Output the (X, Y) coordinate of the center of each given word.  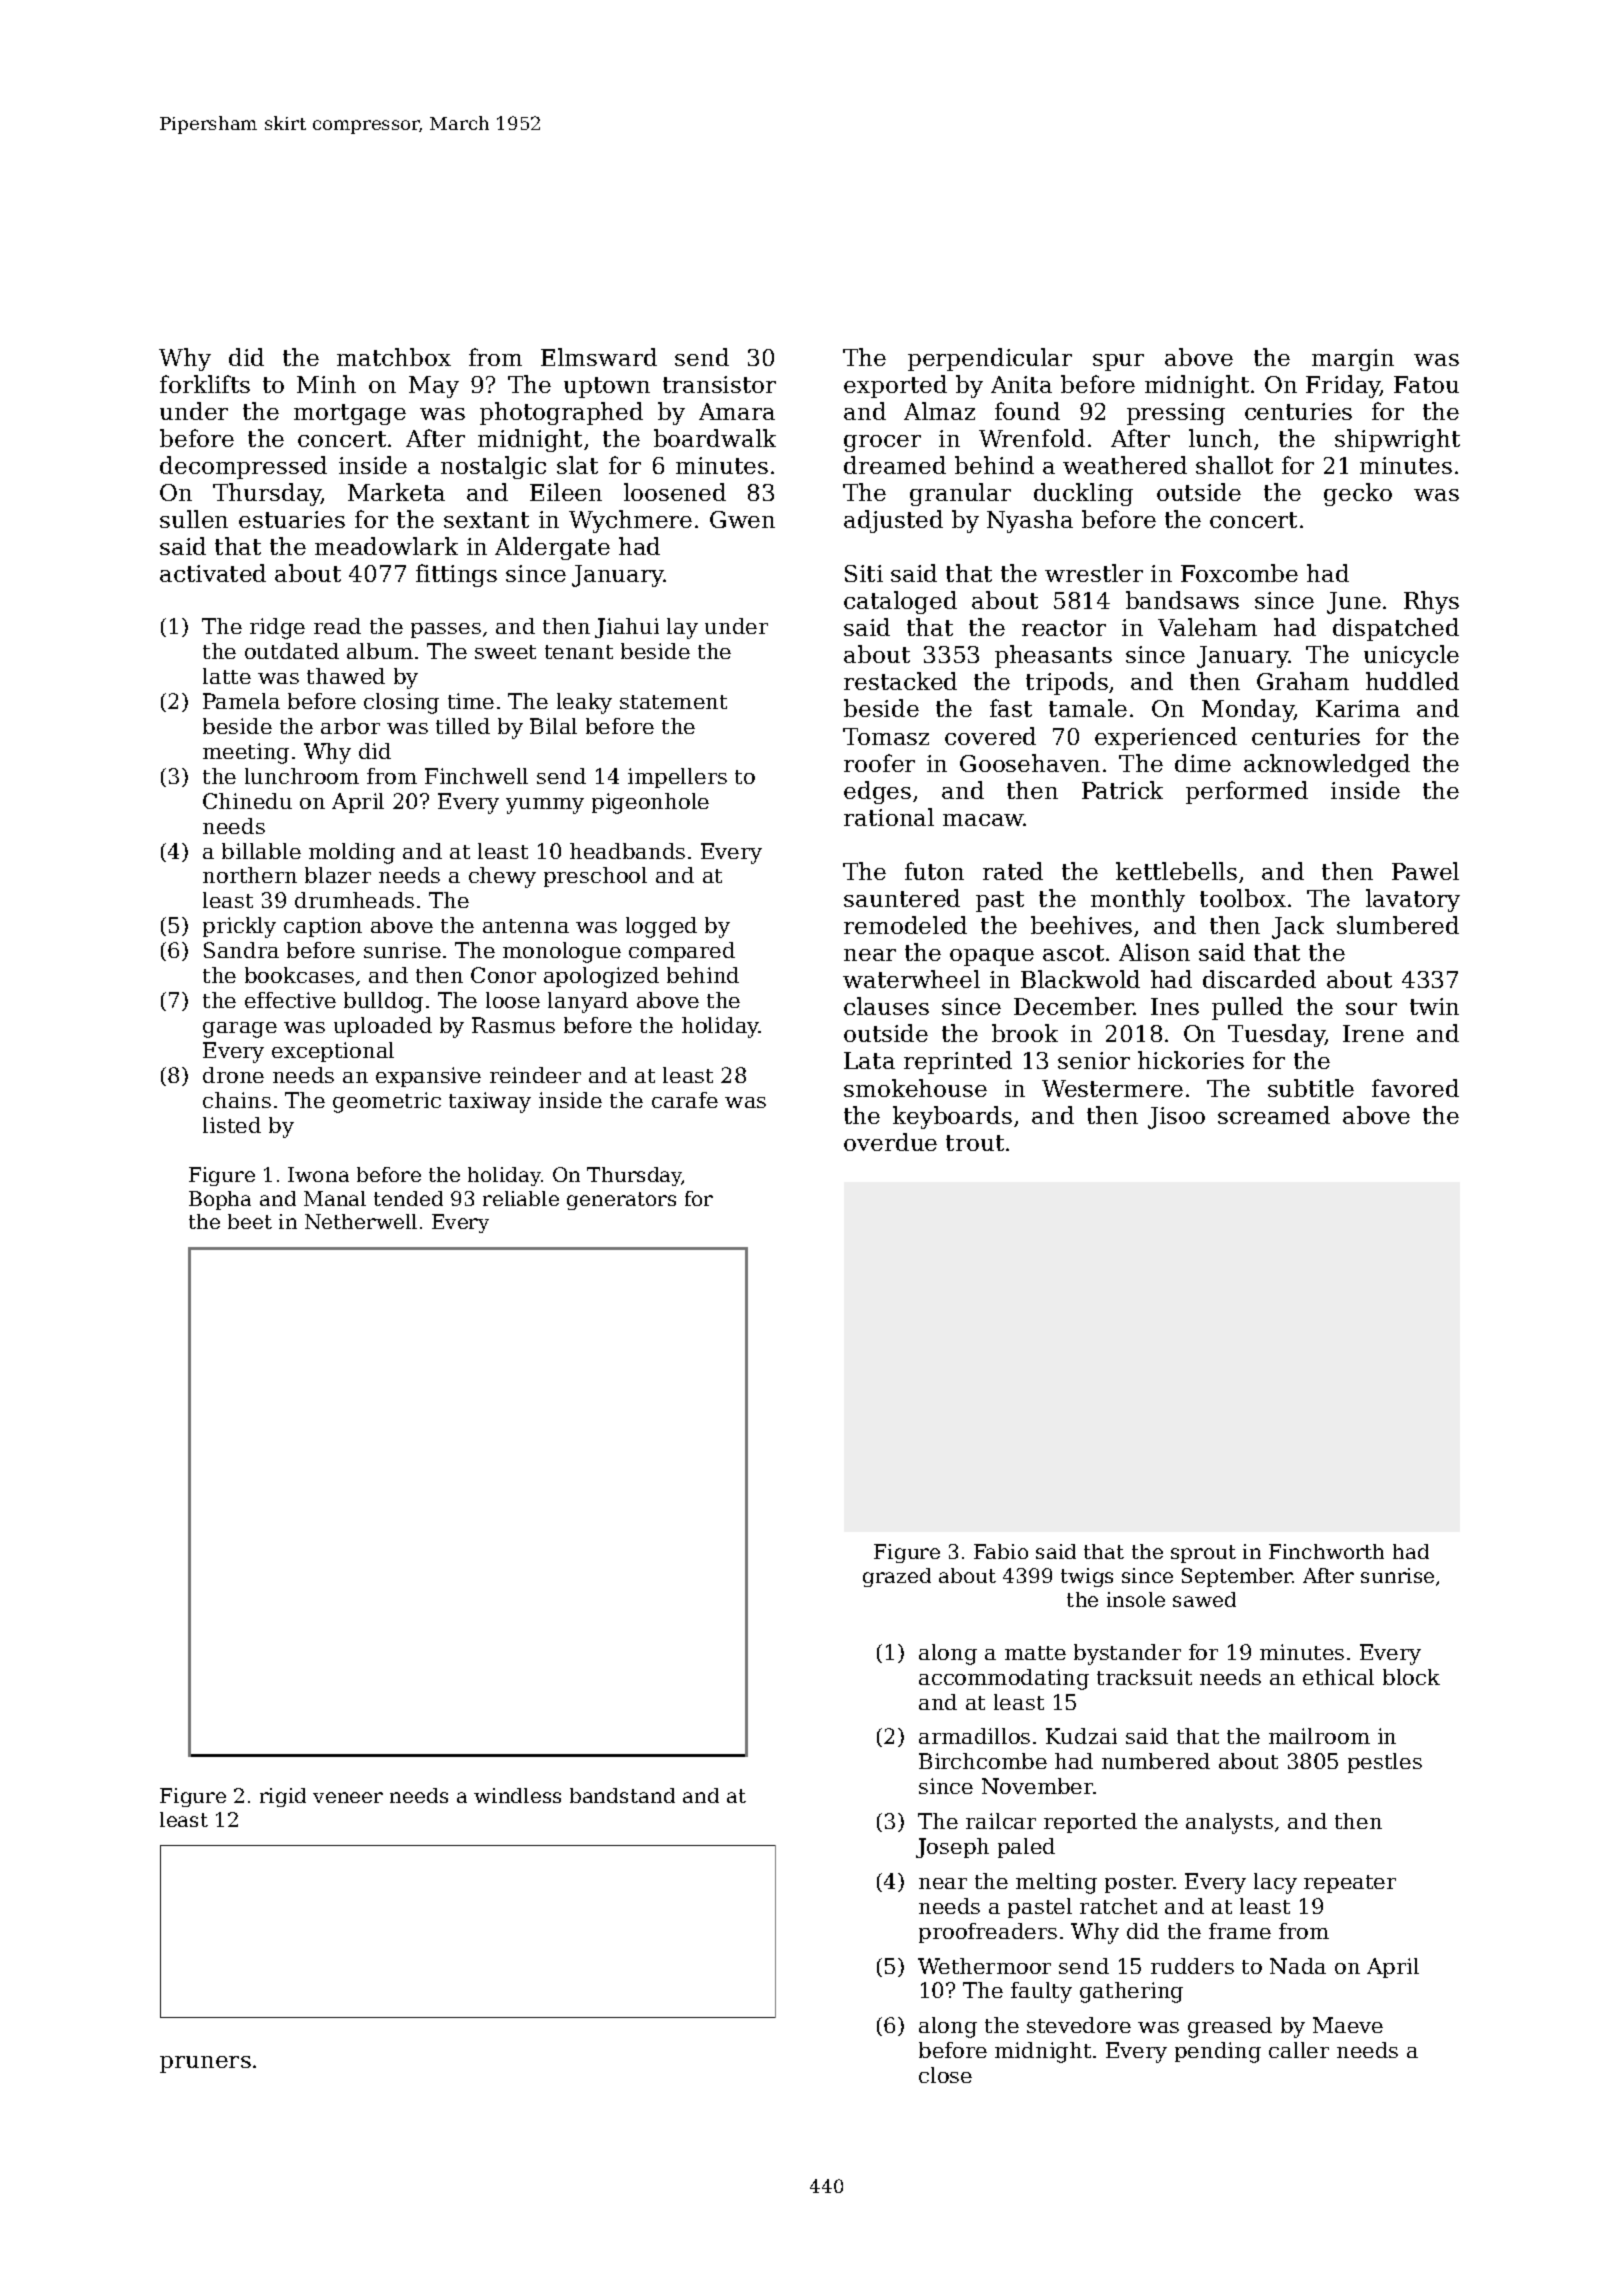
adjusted (893, 521)
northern (250, 875)
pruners (205, 2064)
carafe (685, 1100)
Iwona (318, 1174)
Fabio (1001, 1551)
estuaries (292, 519)
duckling (1083, 494)
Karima (1358, 708)
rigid (283, 1797)
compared (682, 952)
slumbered (1398, 925)
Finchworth (1326, 1551)
